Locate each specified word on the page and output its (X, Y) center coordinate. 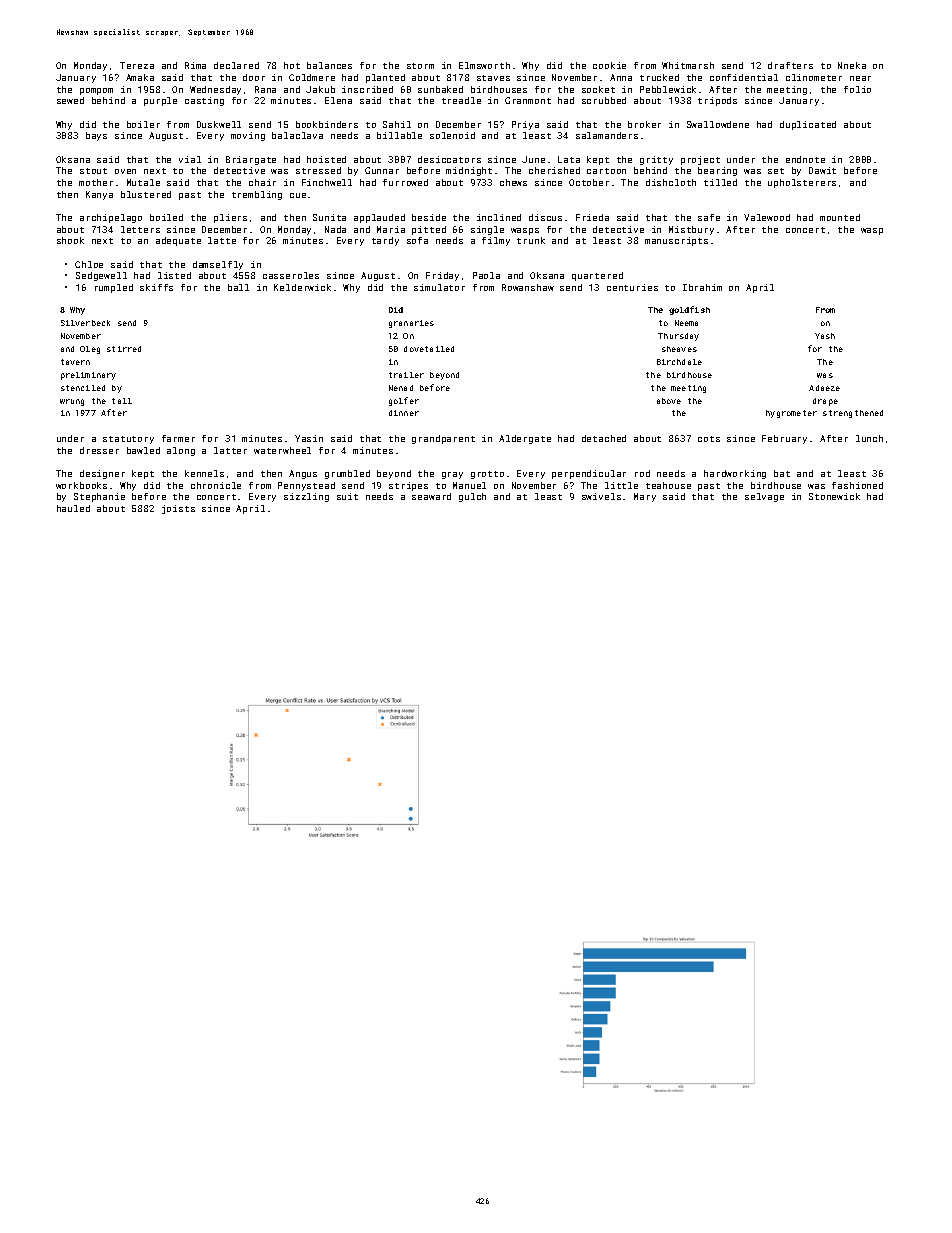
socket (598, 89)
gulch (472, 497)
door (254, 77)
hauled (73, 508)
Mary (645, 497)
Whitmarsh (688, 65)
